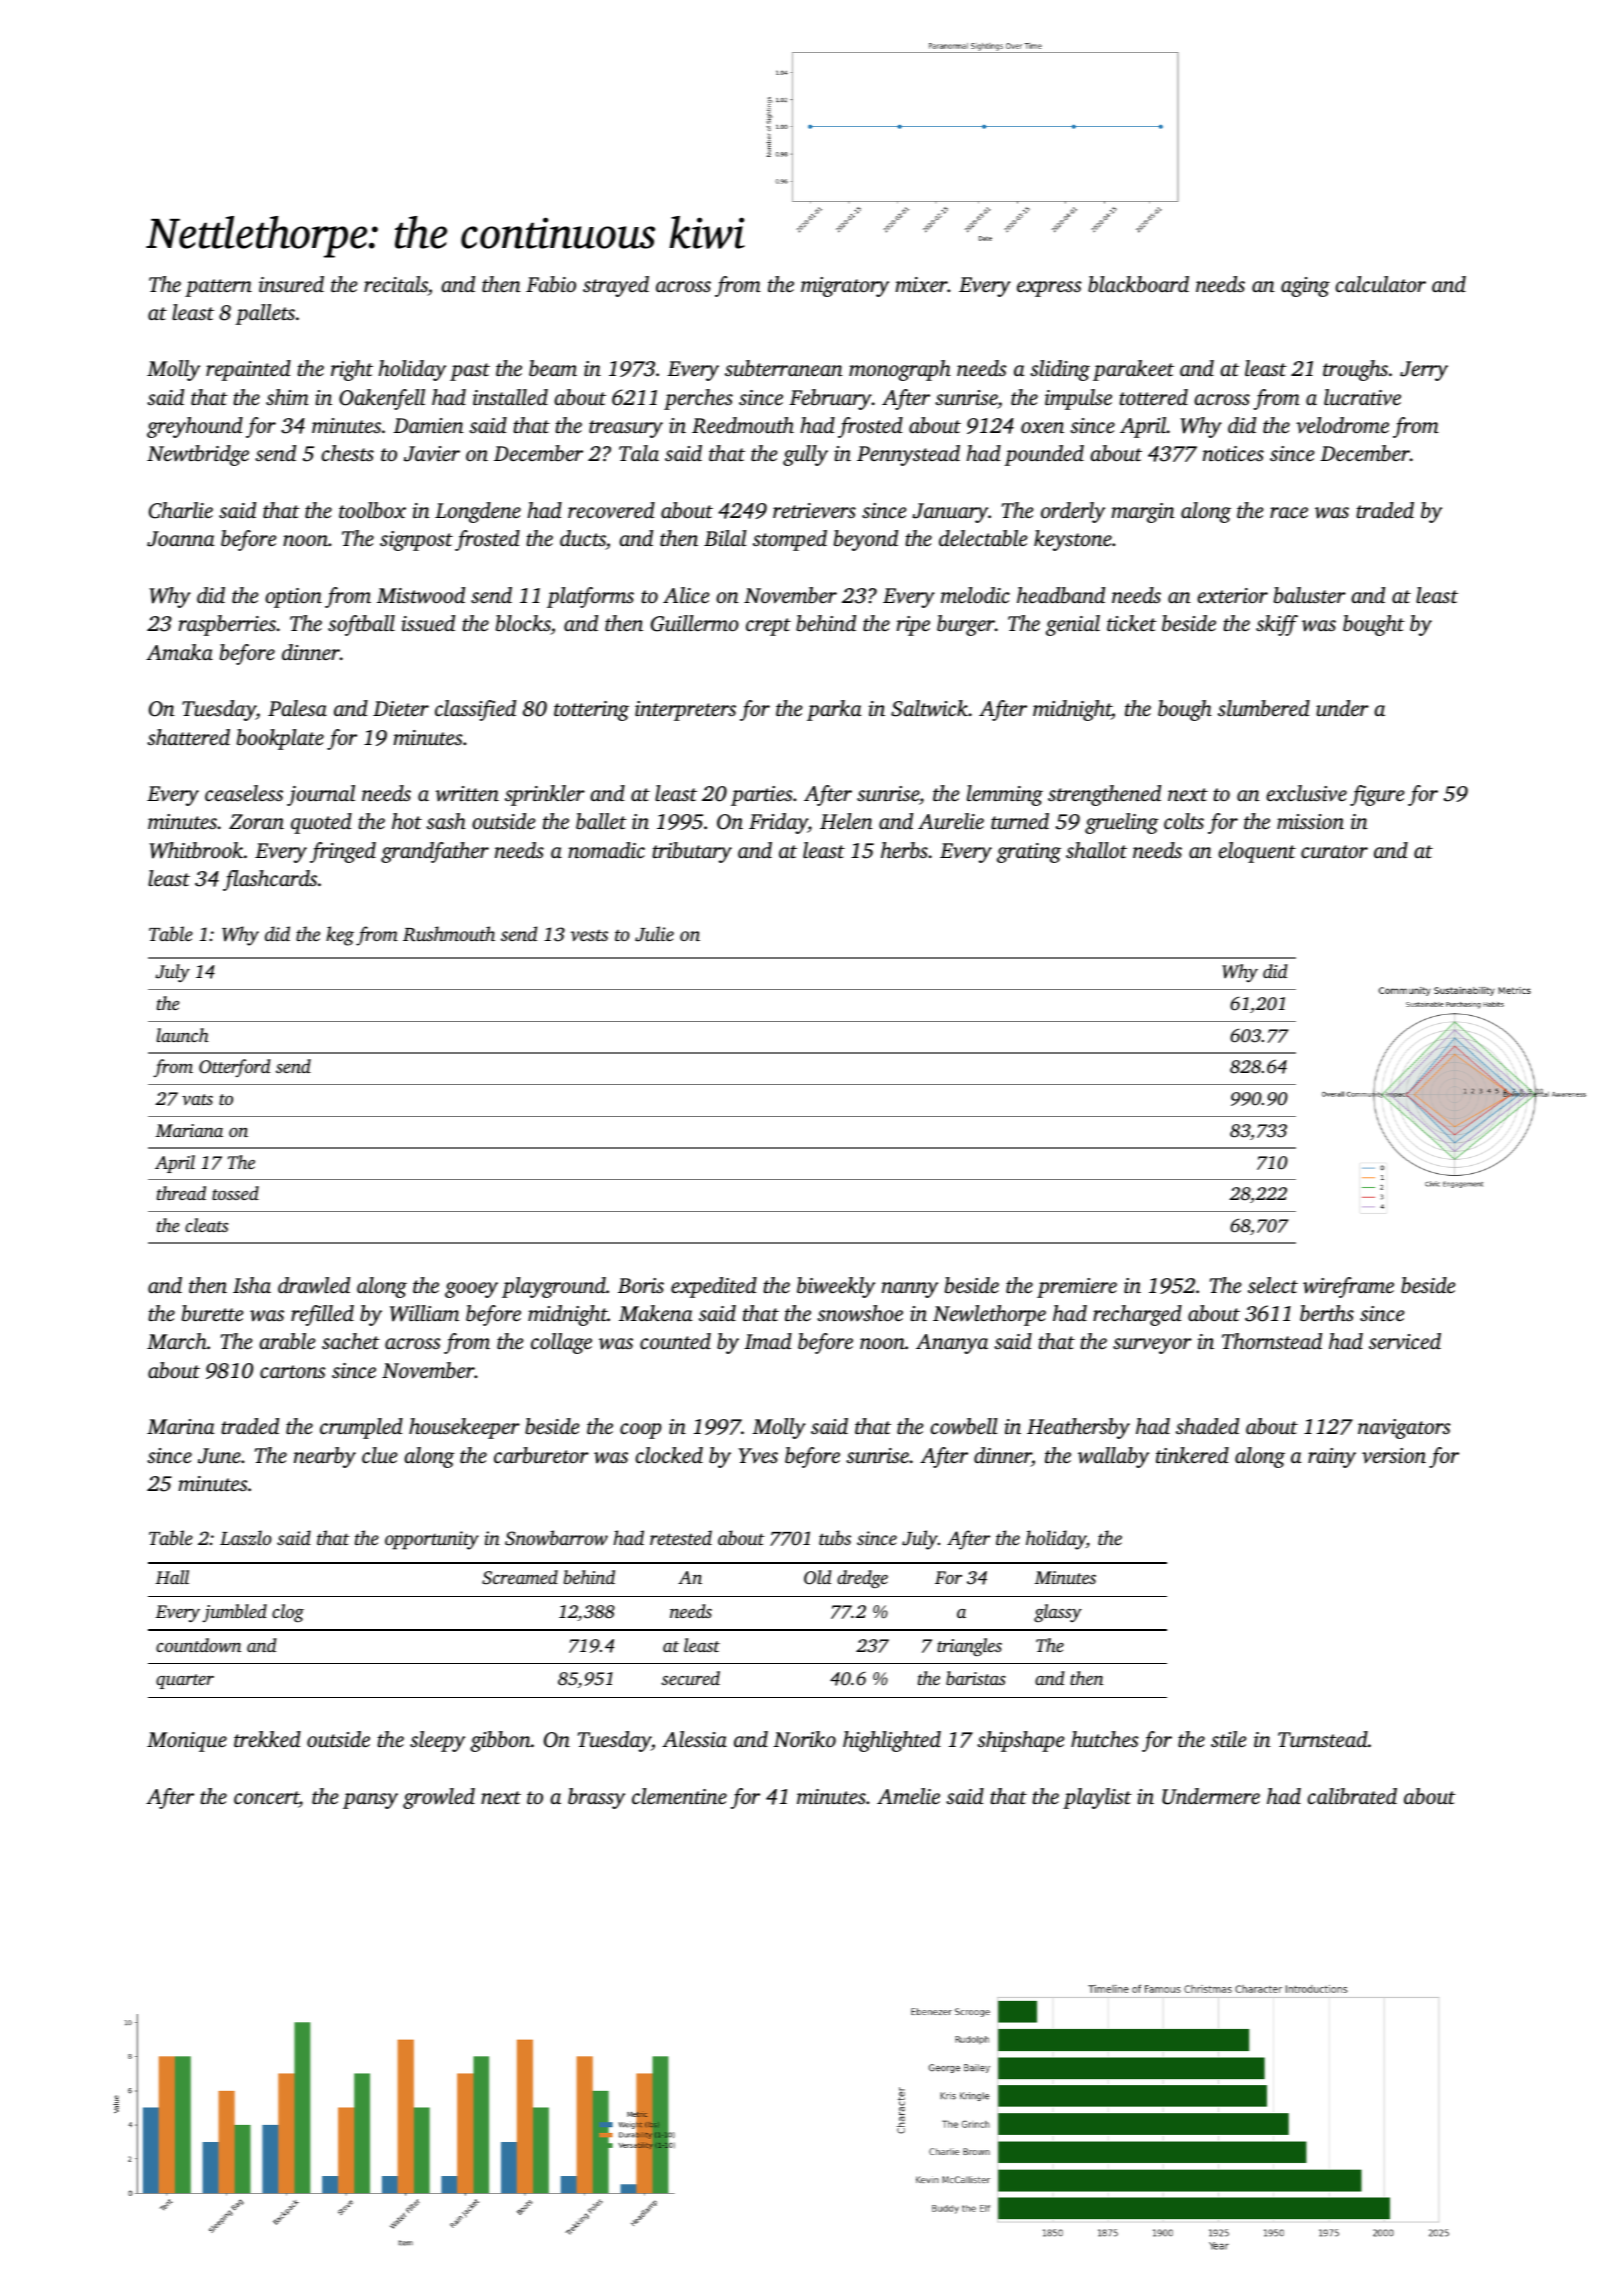 This screenshot has width=1620, height=2292. What do you see at coordinates (1355, 370) in the screenshot?
I see `troughs` at bounding box center [1355, 370].
